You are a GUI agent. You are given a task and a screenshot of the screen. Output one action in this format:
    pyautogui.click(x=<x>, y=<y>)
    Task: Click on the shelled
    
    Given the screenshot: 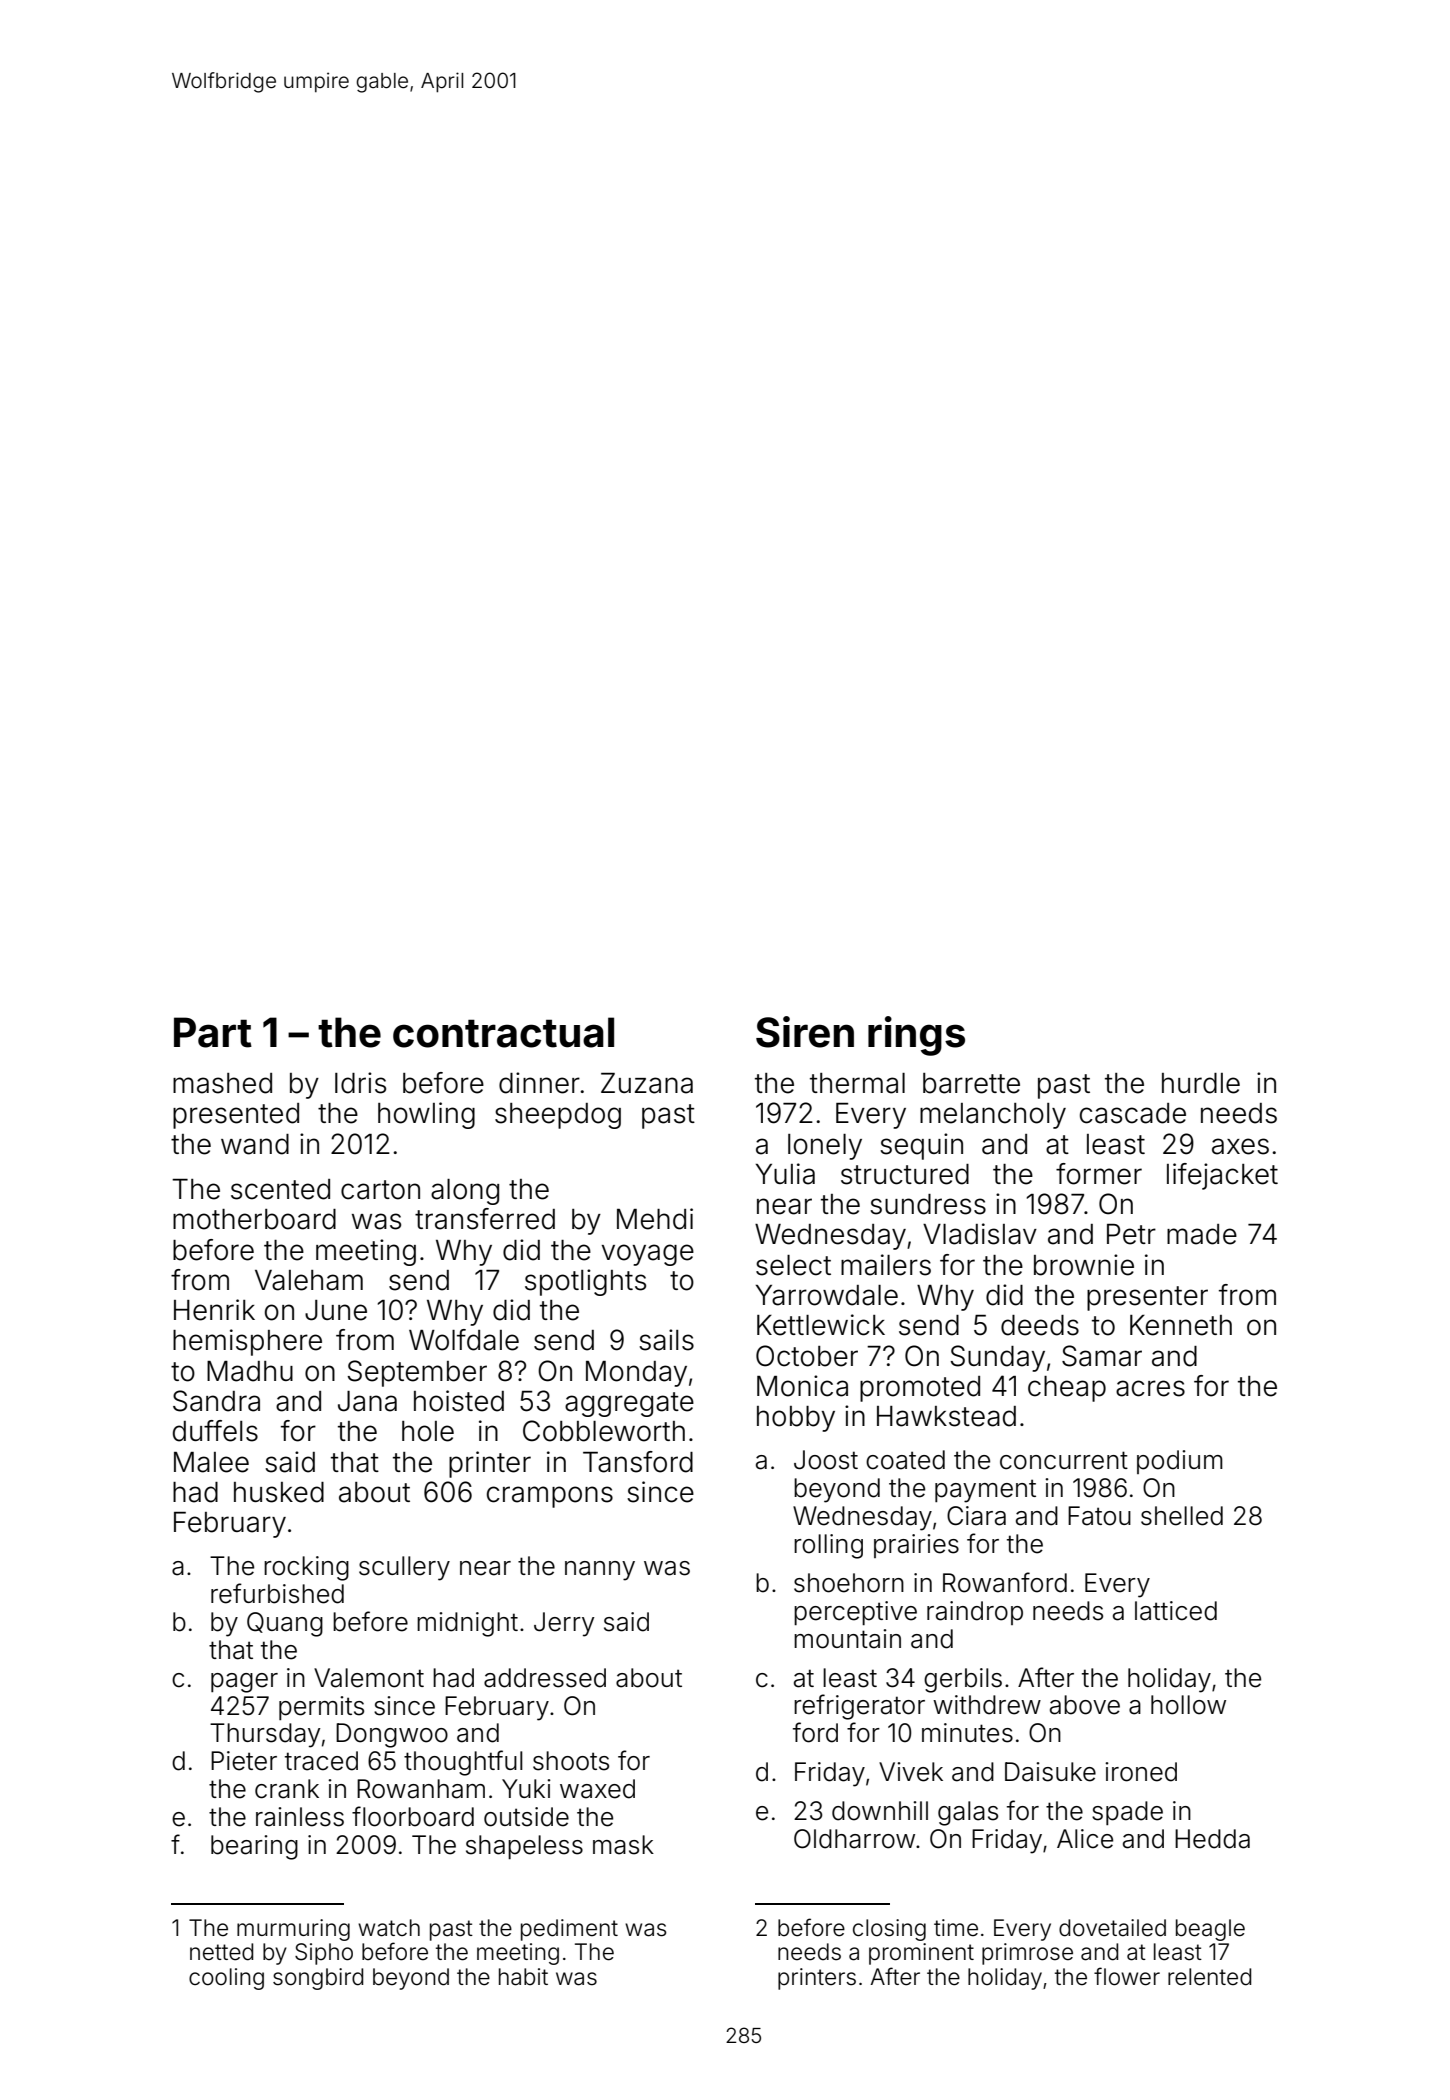 What is the action you would take?
    pyautogui.click(x=1182, y=1516)
